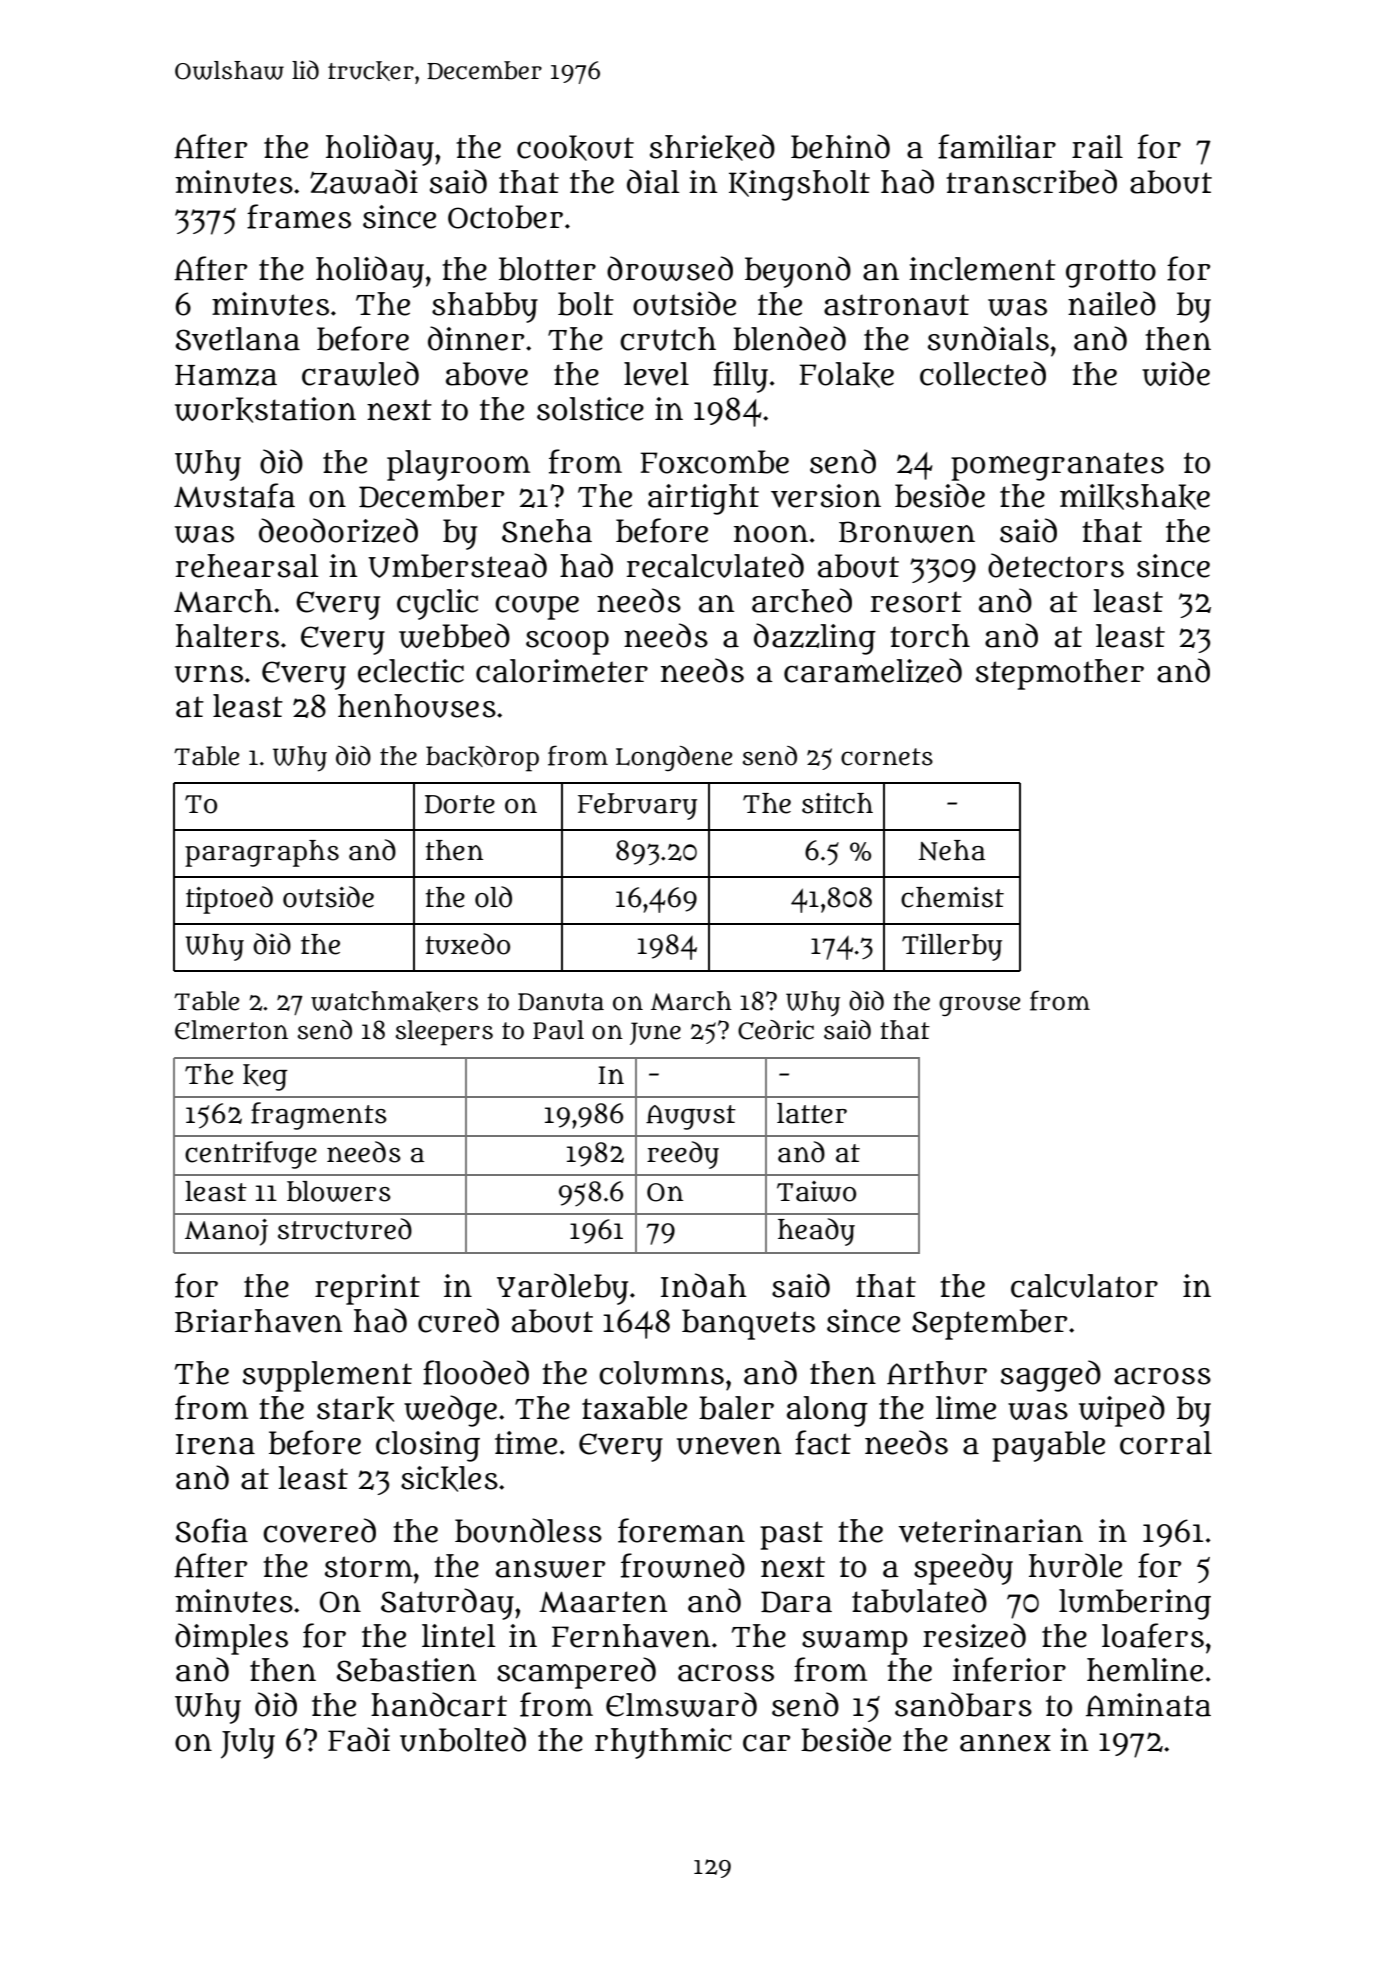 Image resolution: width=1386 pixels, height=1969 pixels. Describe the element at coordinates (712, 147) in the document. I see `shrieked` at that location.
